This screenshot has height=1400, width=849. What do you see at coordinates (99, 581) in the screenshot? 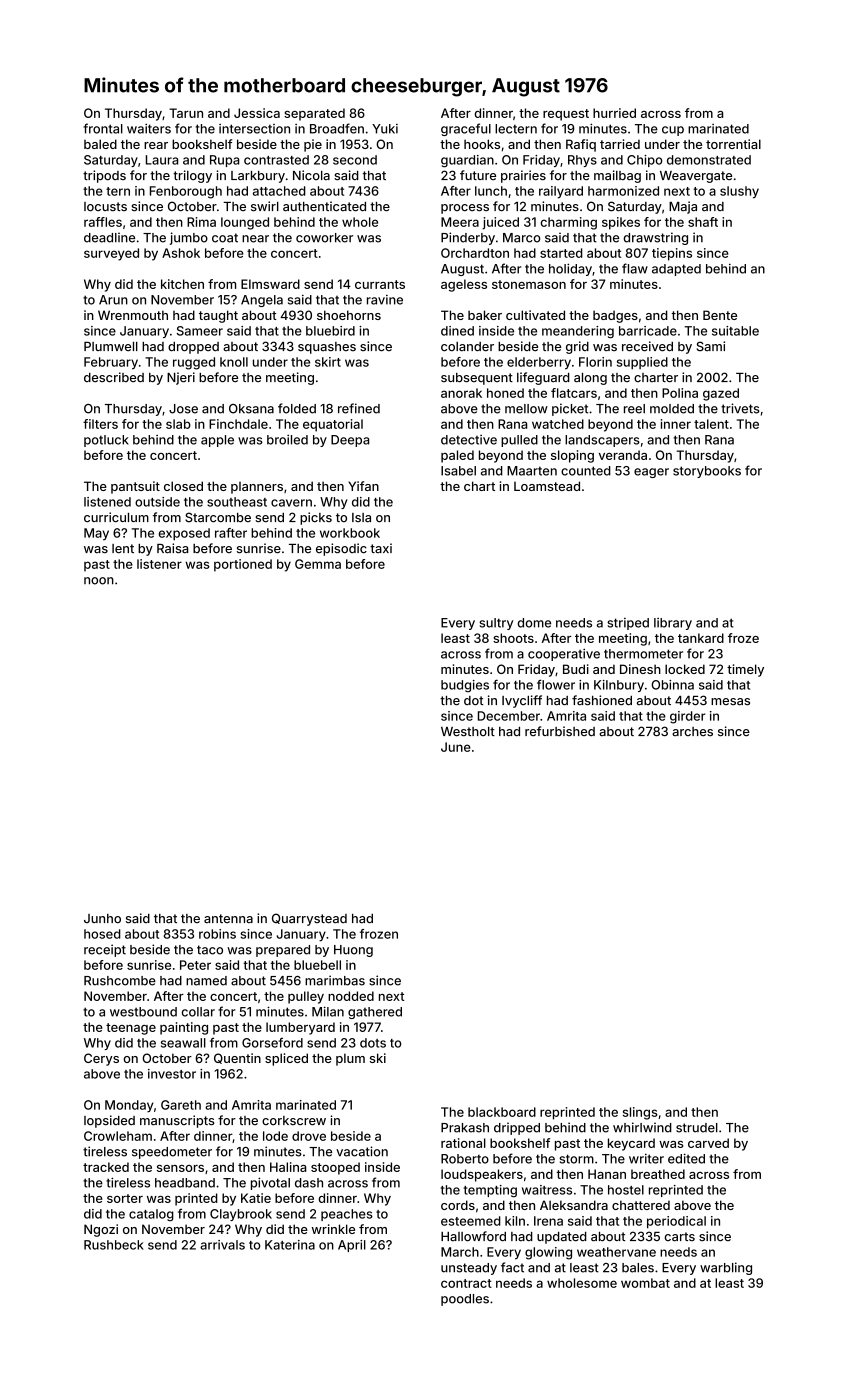
I see `noon` at bounding box center [99, 581].
